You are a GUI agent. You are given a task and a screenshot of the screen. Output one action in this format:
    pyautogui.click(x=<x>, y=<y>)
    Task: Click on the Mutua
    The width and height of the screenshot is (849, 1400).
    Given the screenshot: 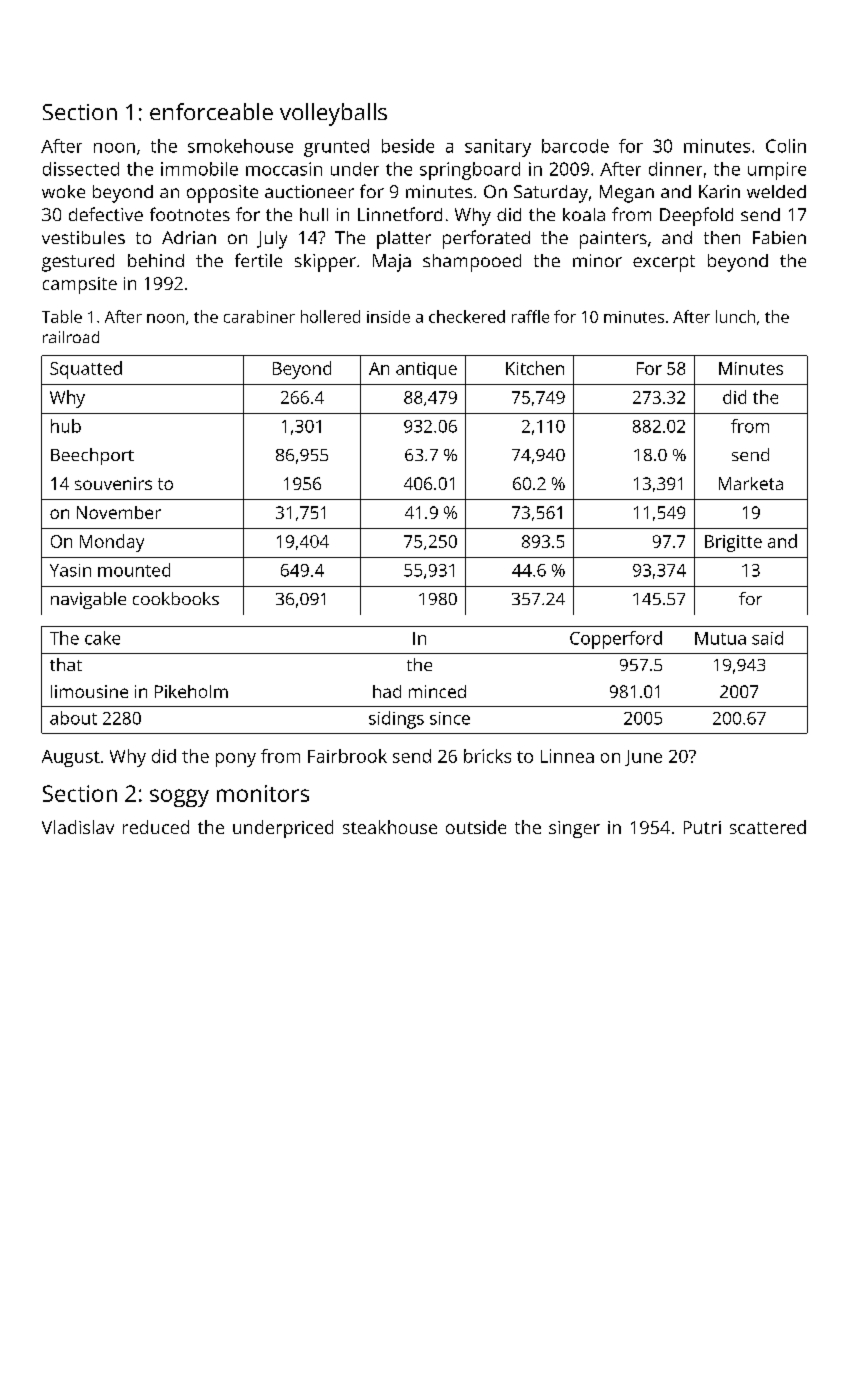 What is the action you would take?
    pyautogui.click(x=720, y=638)
